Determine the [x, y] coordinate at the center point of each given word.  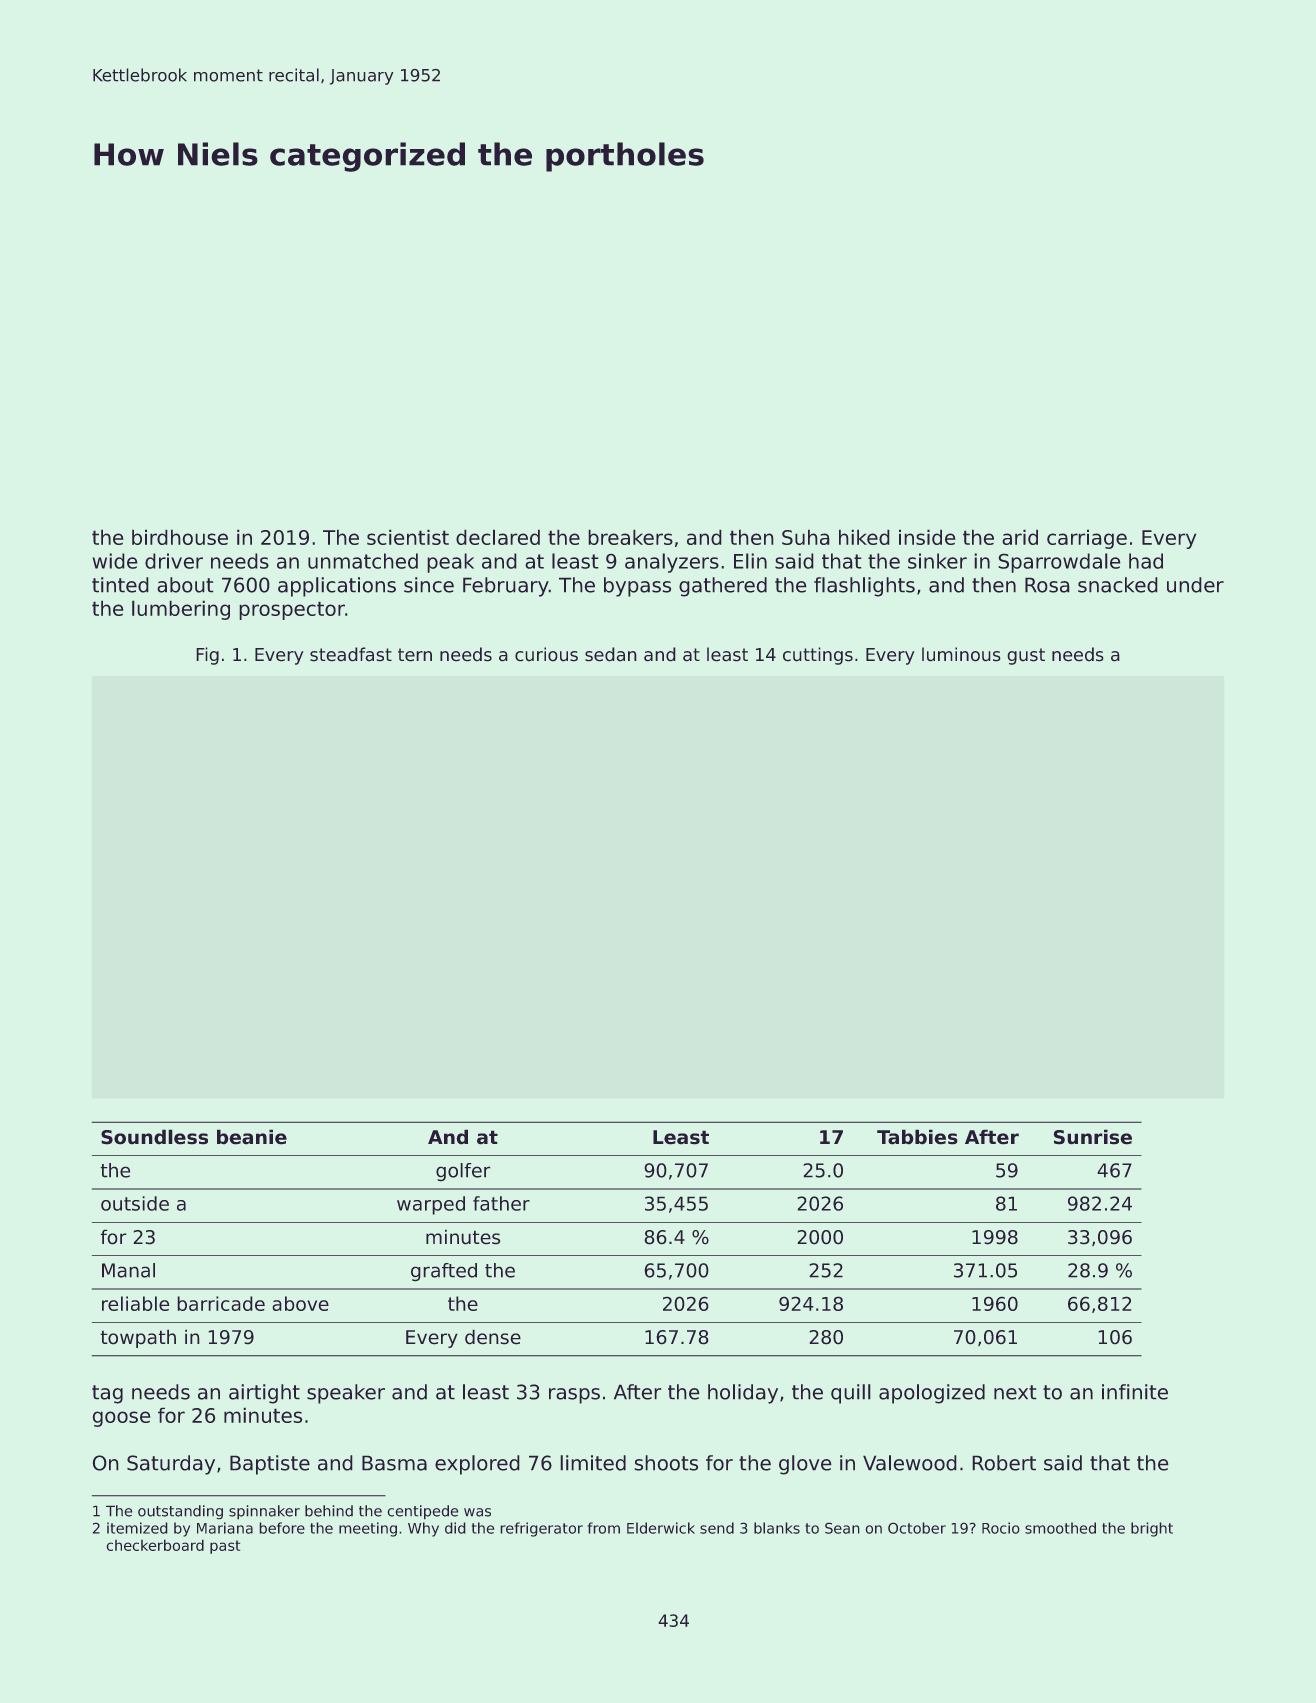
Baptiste [270, 1465]
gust [1026, 656]
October [917, 1528]
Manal [128, 1270]
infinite [1135, 1392]
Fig [208, 656]
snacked [1117, 585]
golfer [463, 1172]
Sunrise [1093, 1137]
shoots [666, 1463]
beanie [252, 1137]
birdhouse [180, 537]
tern [415, 654]
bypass [637, 587]
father [501, 1203]
